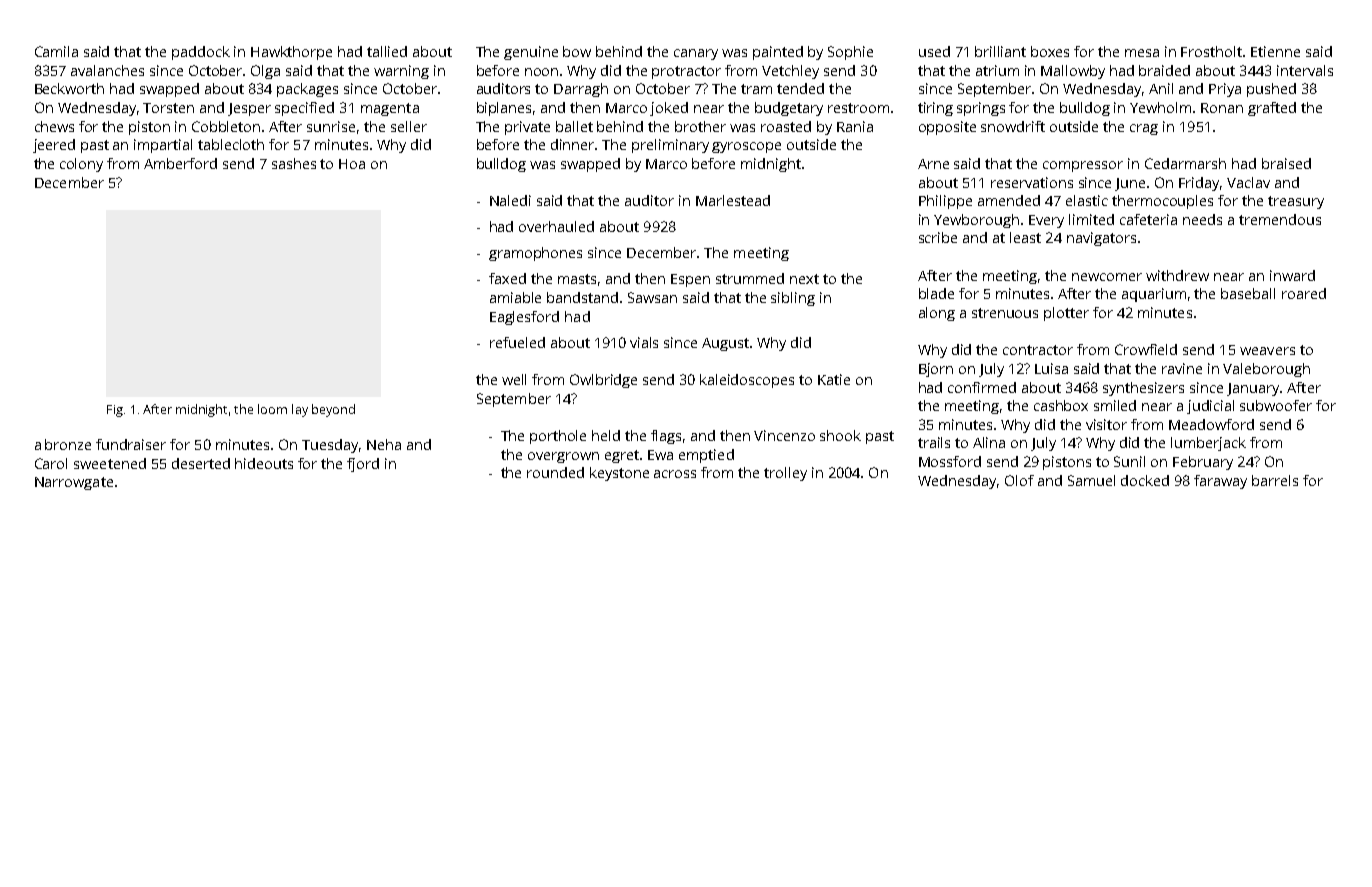  I want to click on amiable, so click(515, 297).
